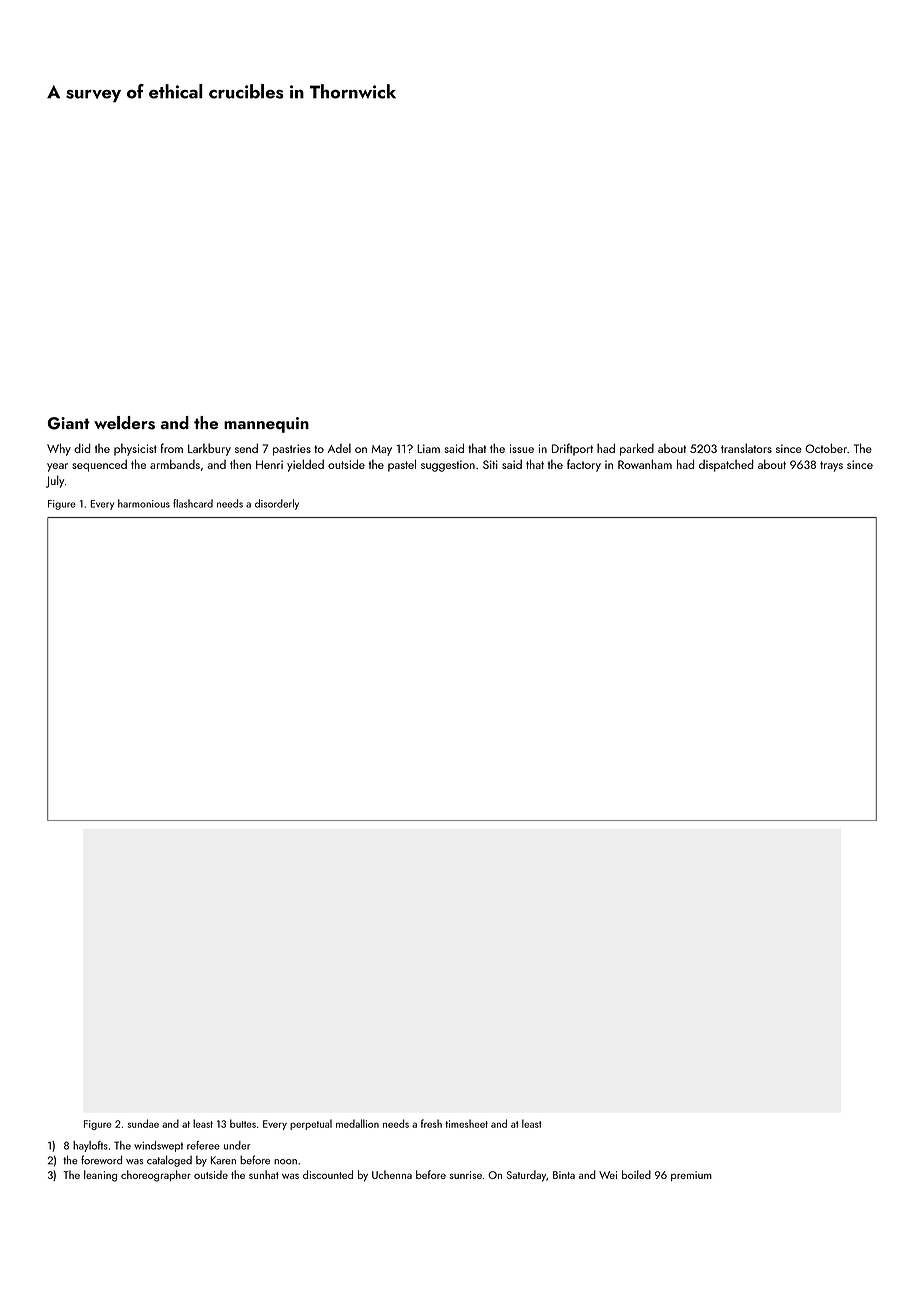 The width and height of the document is (924, 1308). Describe the element at coordinates (431, 1123) in the document. I see `fresh` at that location.
